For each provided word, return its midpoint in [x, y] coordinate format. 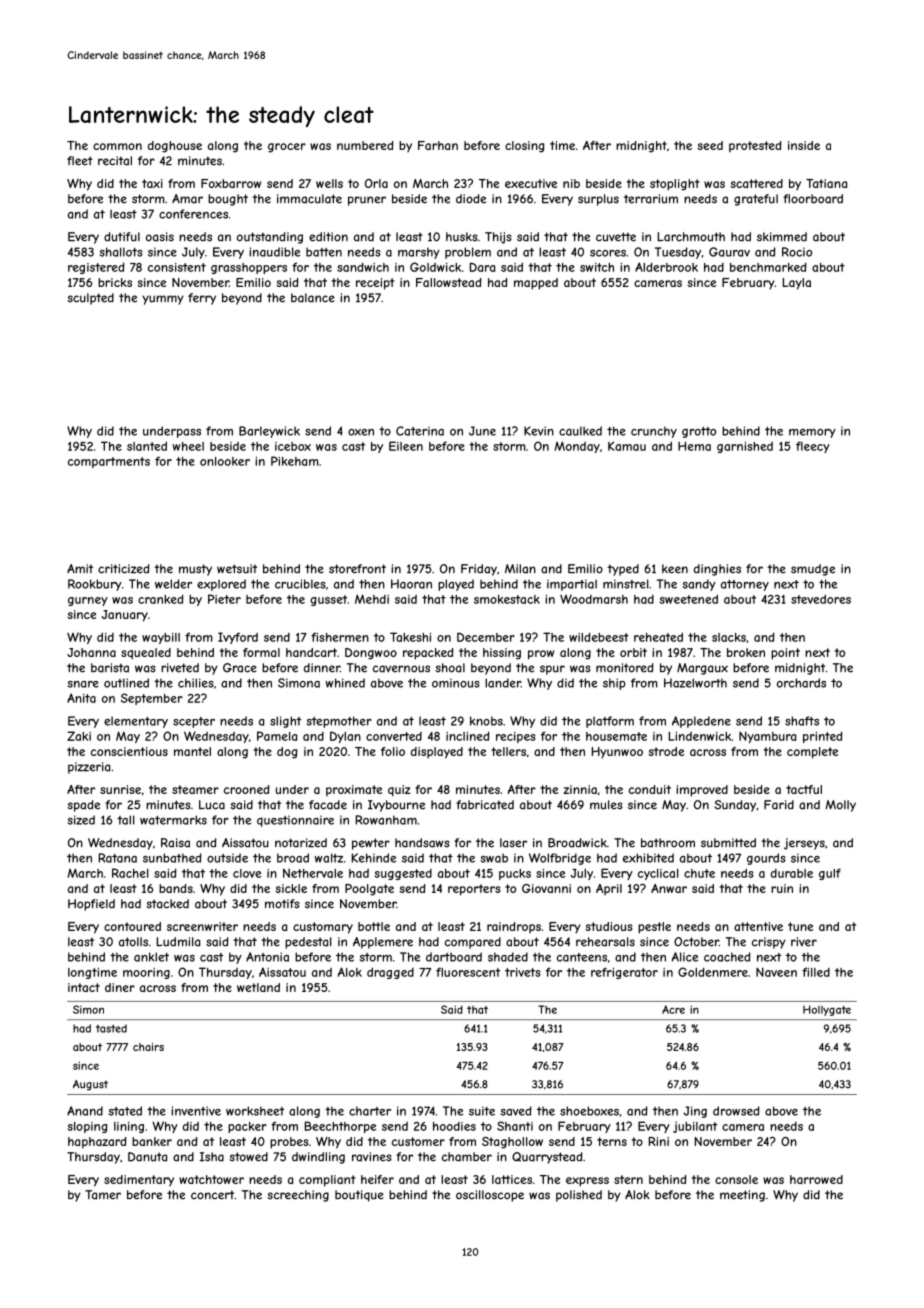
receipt [375, 284]
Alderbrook [666, 267]
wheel [188, 446]
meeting [742, 1196]
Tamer [103, 1195]
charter [370, 1111]
